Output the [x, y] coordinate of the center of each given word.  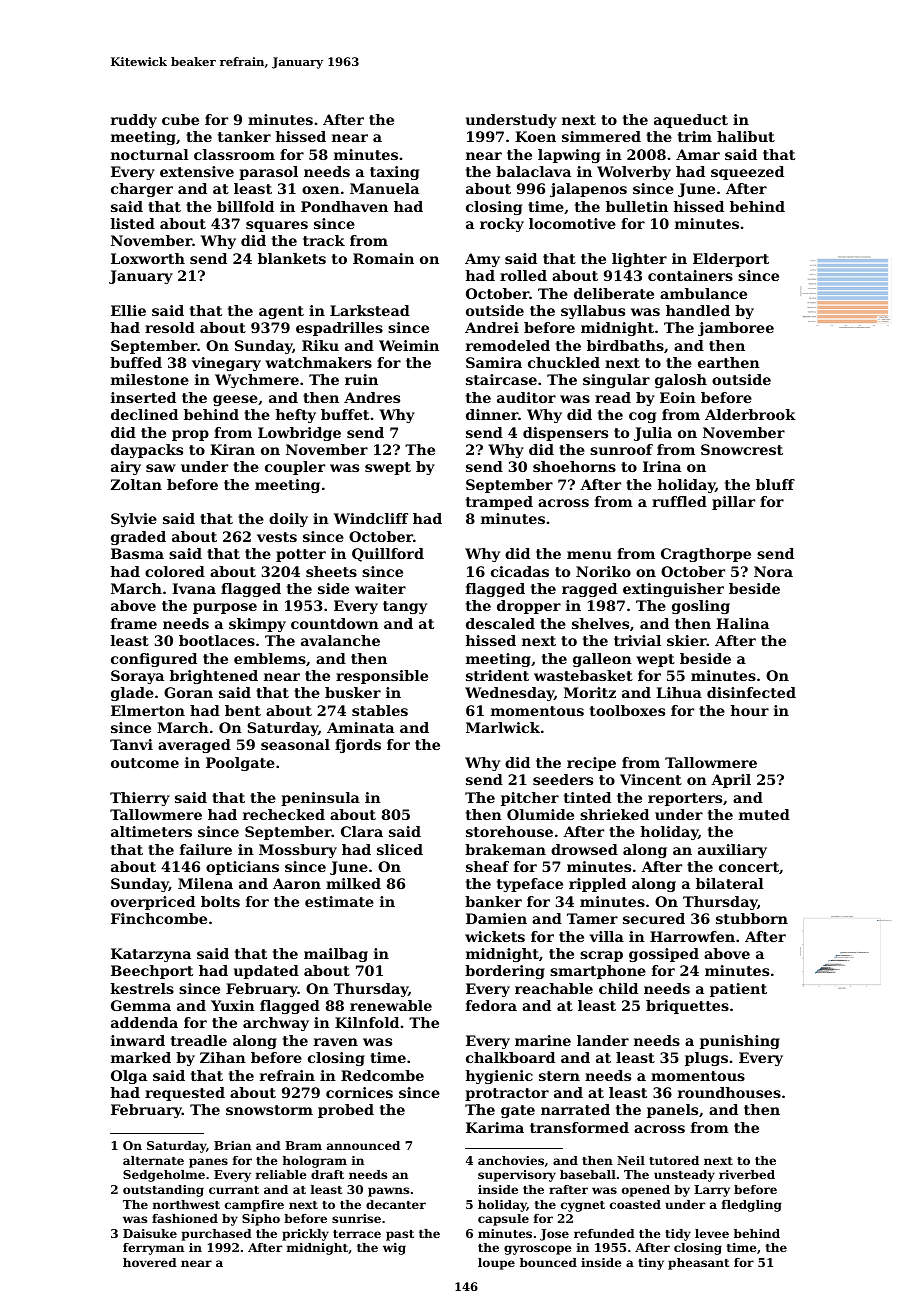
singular [616, 381]
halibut [746, 136]
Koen [535, 136]
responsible [382, 677]
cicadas [520, 571]
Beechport [152, 972]
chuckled [564, 362]
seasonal [295, 744]
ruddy [134, 121]
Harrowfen [692, 936]
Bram [303, 1145]
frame [134, 623]
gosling [701, 607]
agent [281, 312]
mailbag [336, 955]
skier [687, 640]
